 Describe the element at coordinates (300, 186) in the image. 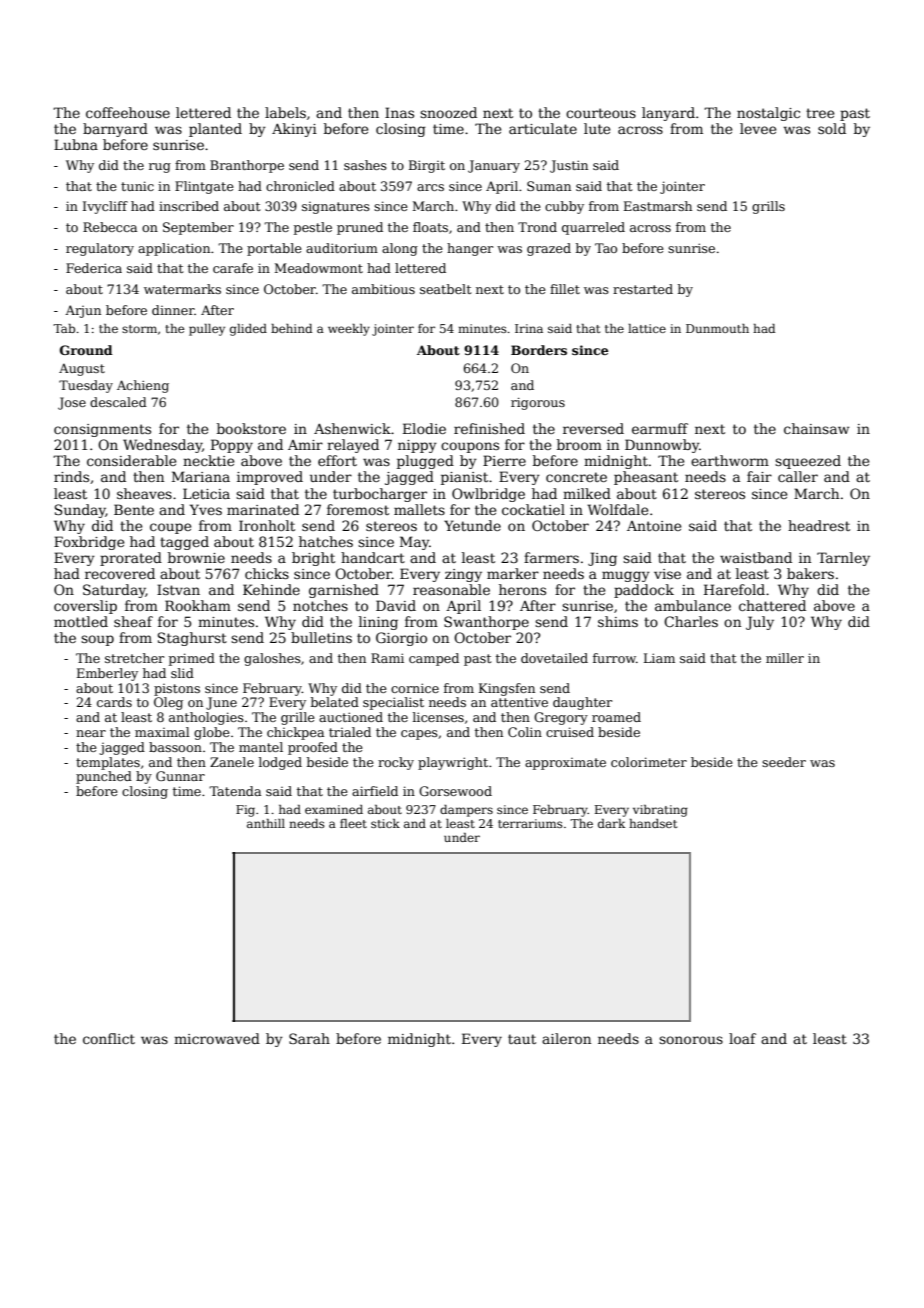

I see `chronicled` at that location.
